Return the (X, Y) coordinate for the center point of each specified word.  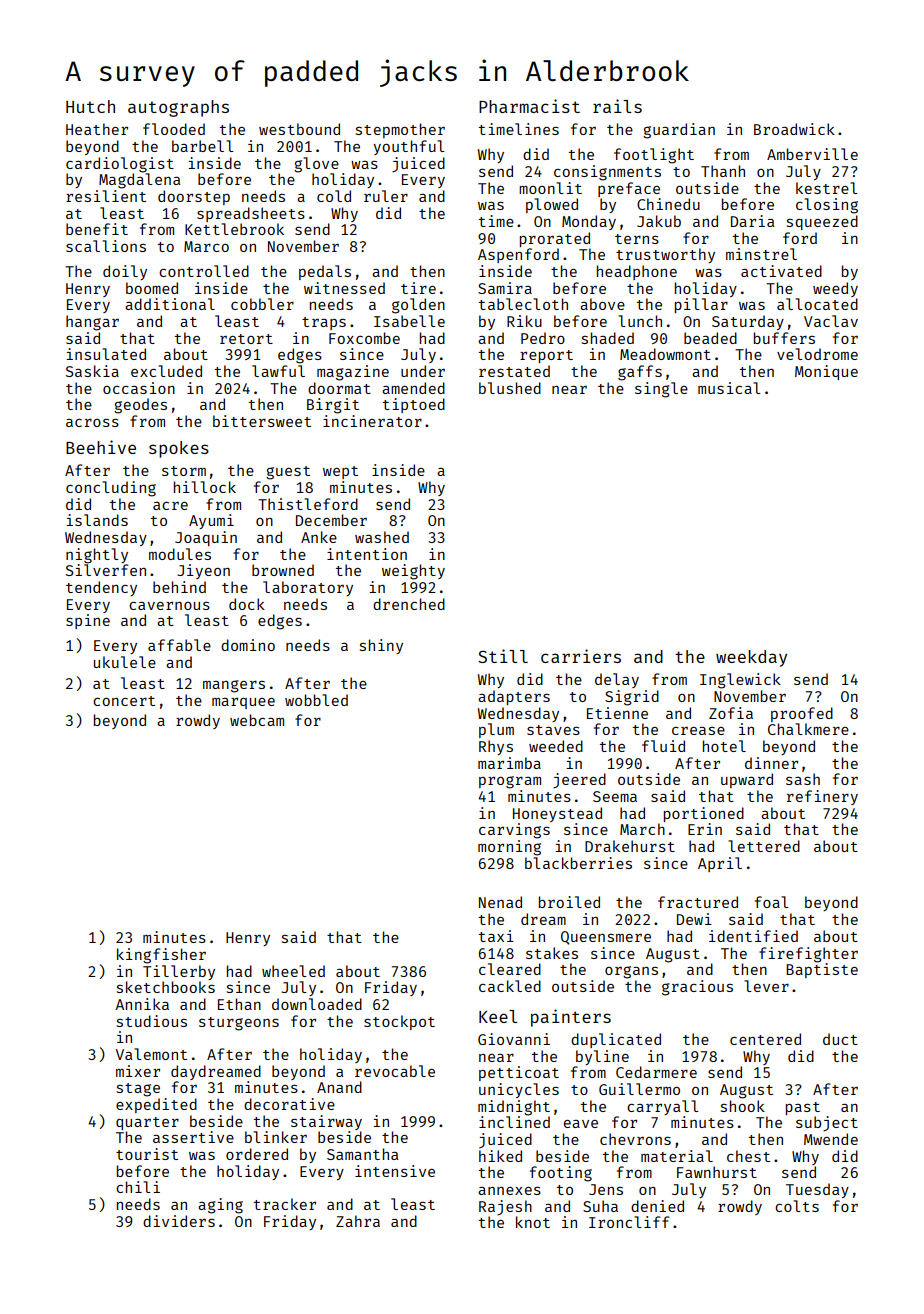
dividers (179, 1221)
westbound (299, 129)
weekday (751, 658)
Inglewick (740, 681)
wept (340, 472)
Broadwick (794, 129)
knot (533, 1222)
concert (124, 701)
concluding (111, 489)
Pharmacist (529, 106)
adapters (514, 697)
